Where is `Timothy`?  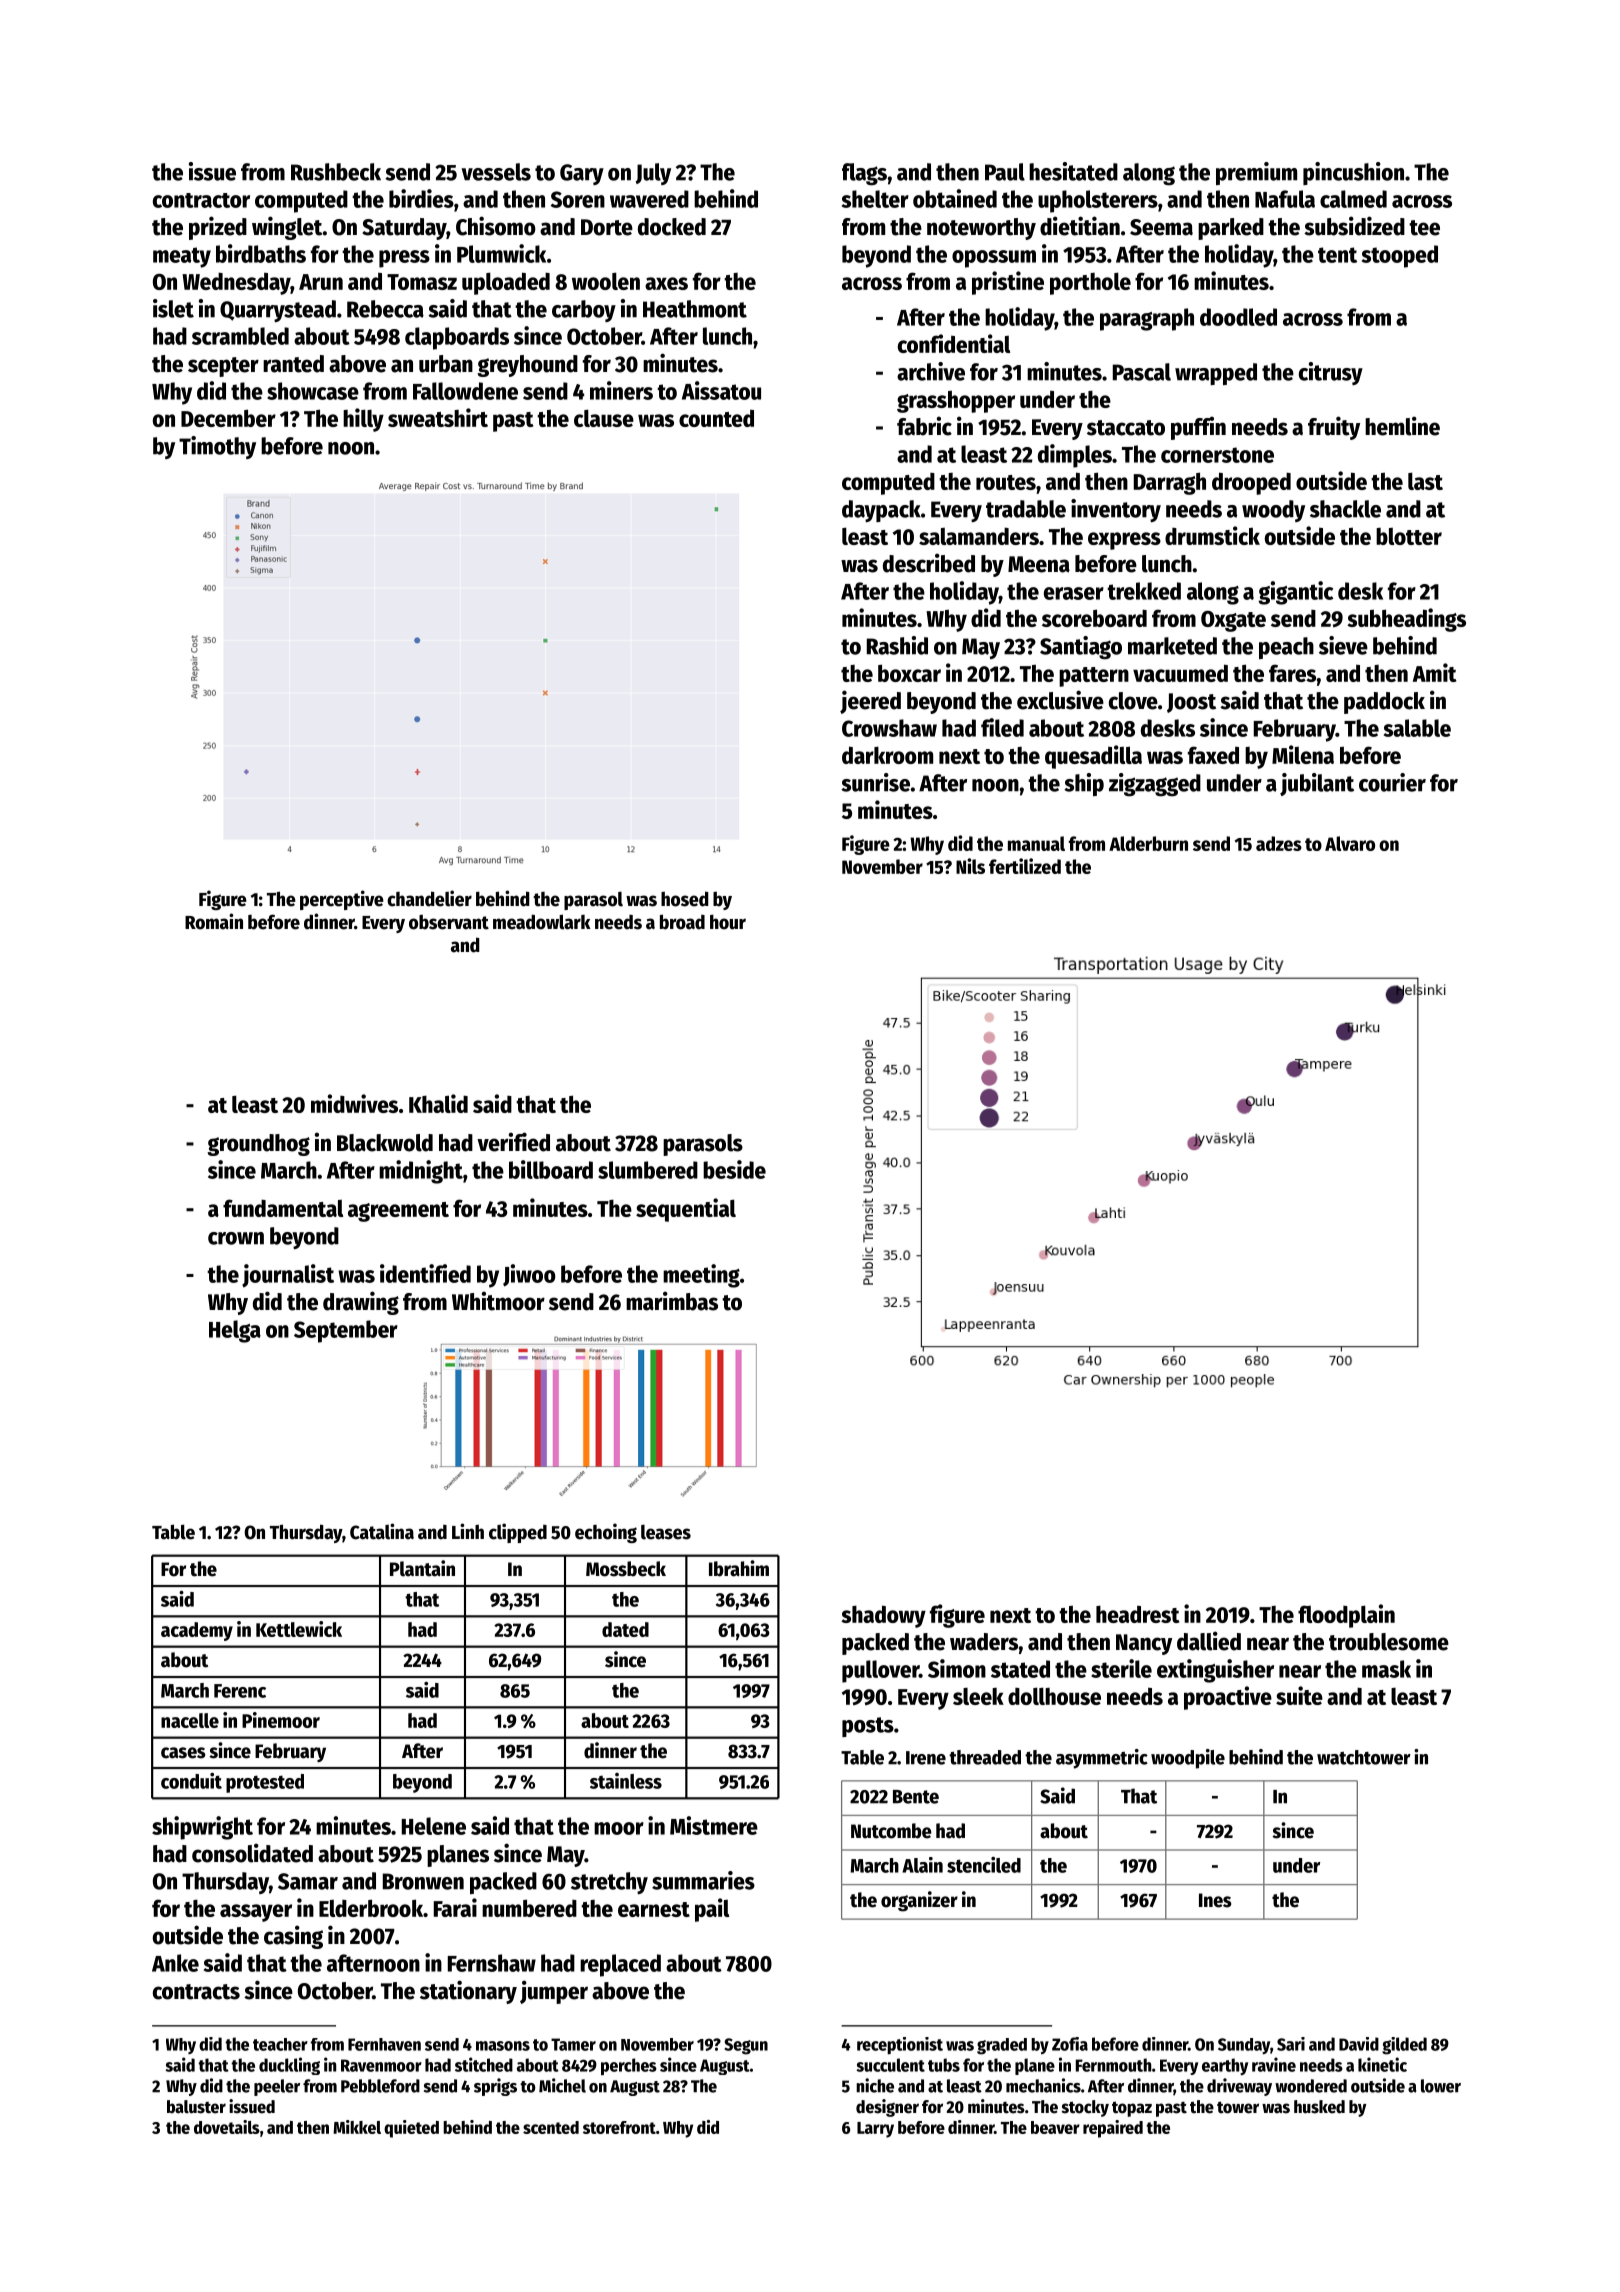 Timothy is located at coordinates (217, 447).
